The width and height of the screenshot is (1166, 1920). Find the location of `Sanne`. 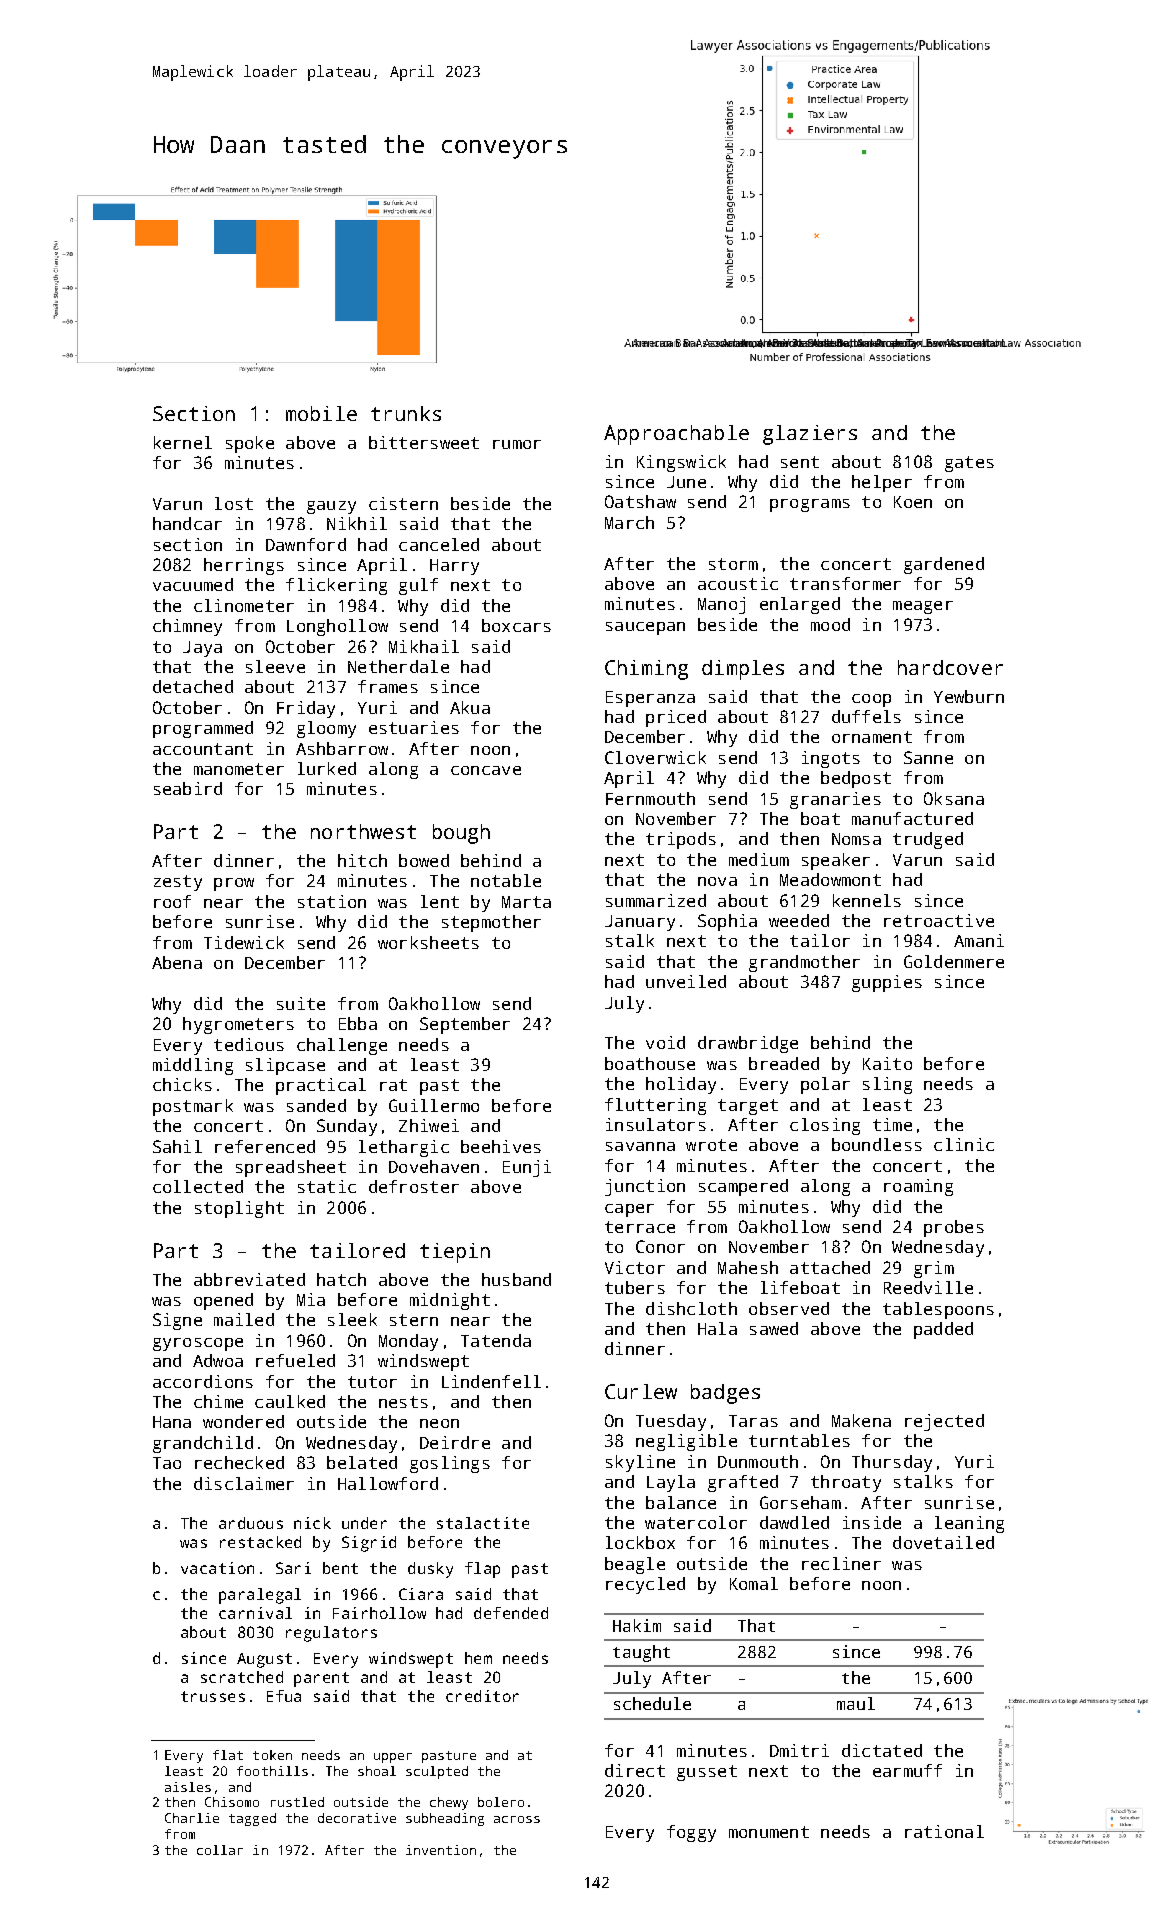

Sanne is located at coordinates (928, 757).
